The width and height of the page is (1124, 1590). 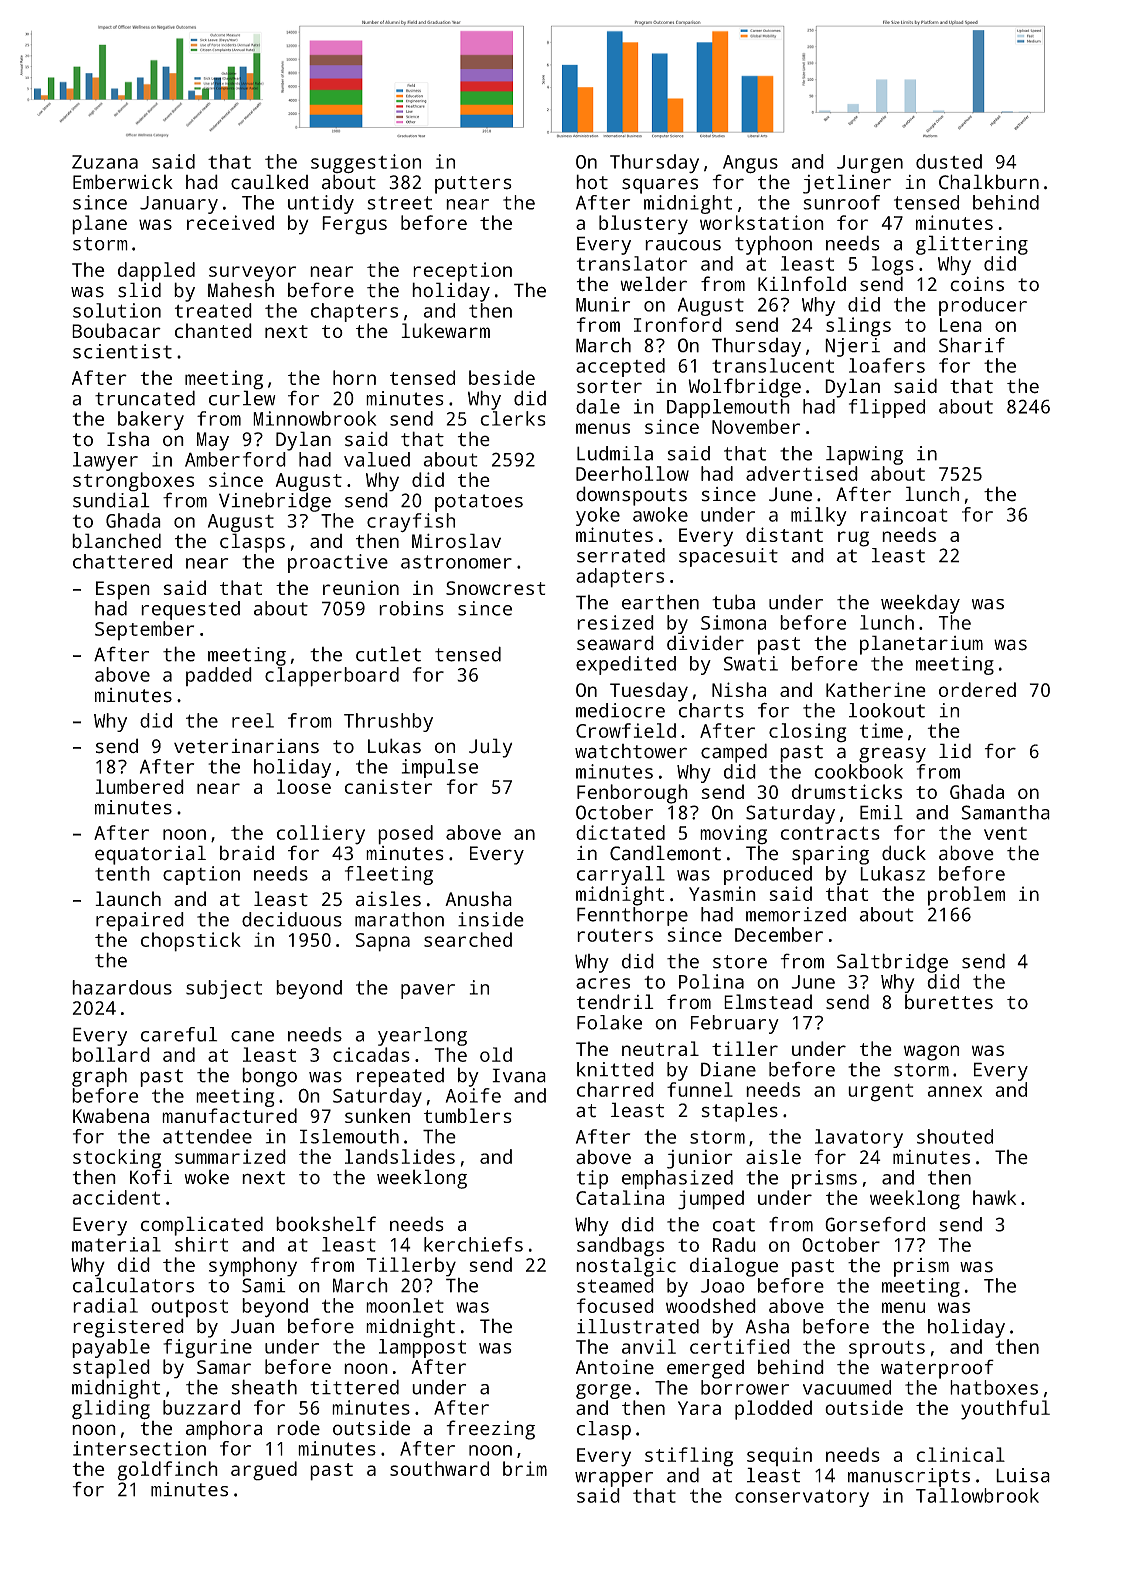 I want to click on robins, so click(x=411, y=608).
